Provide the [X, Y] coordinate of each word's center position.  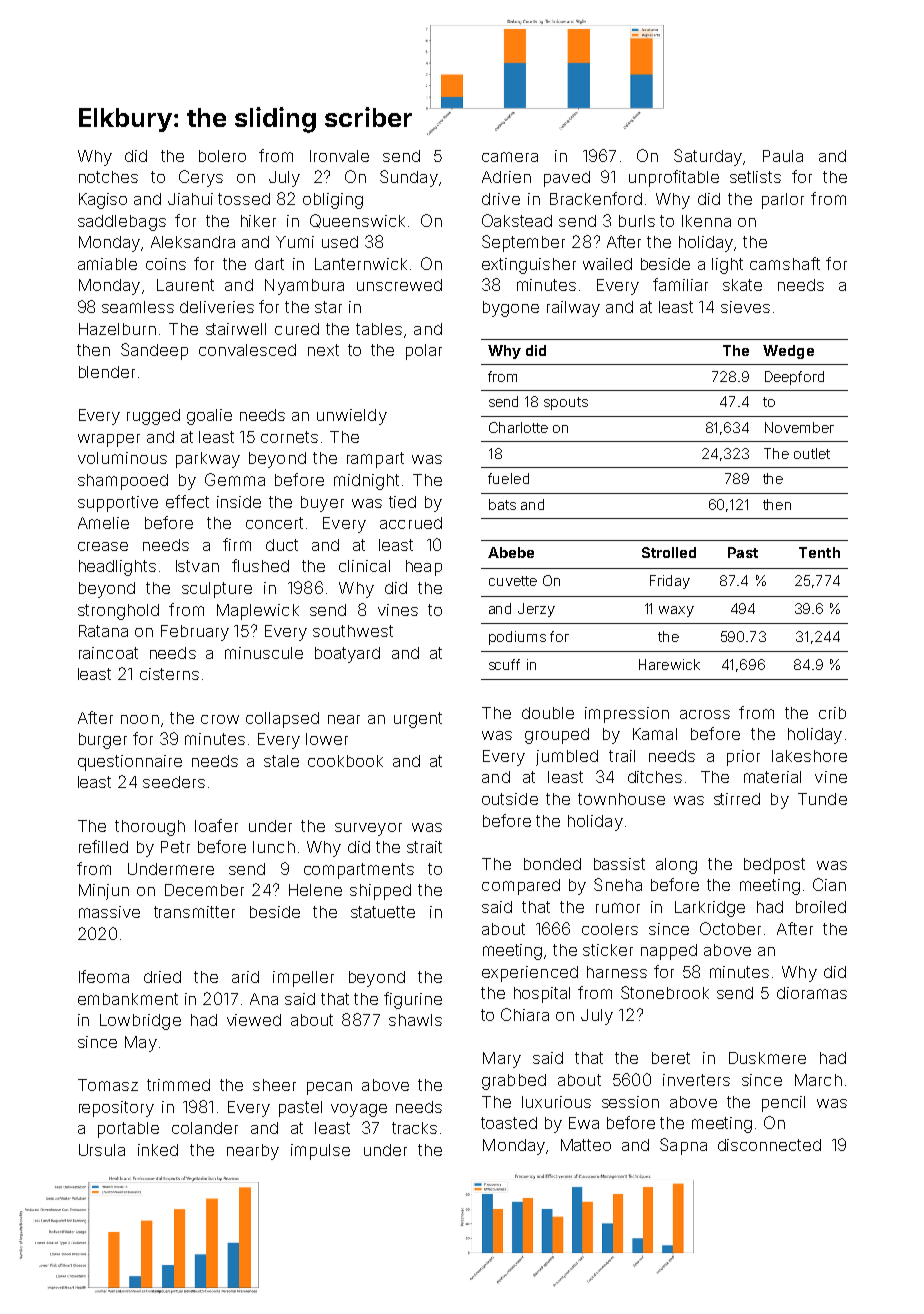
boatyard [347, 655]
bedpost [774, 866]
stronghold [118, 612]
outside [510, 799]
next [323, 350]
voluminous [122, 458]
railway [573, 309]
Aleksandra [193, 242]
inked [158, 1150]
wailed [607, 264]
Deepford [794, 378]
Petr [175, 847]
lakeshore [809, 756]
